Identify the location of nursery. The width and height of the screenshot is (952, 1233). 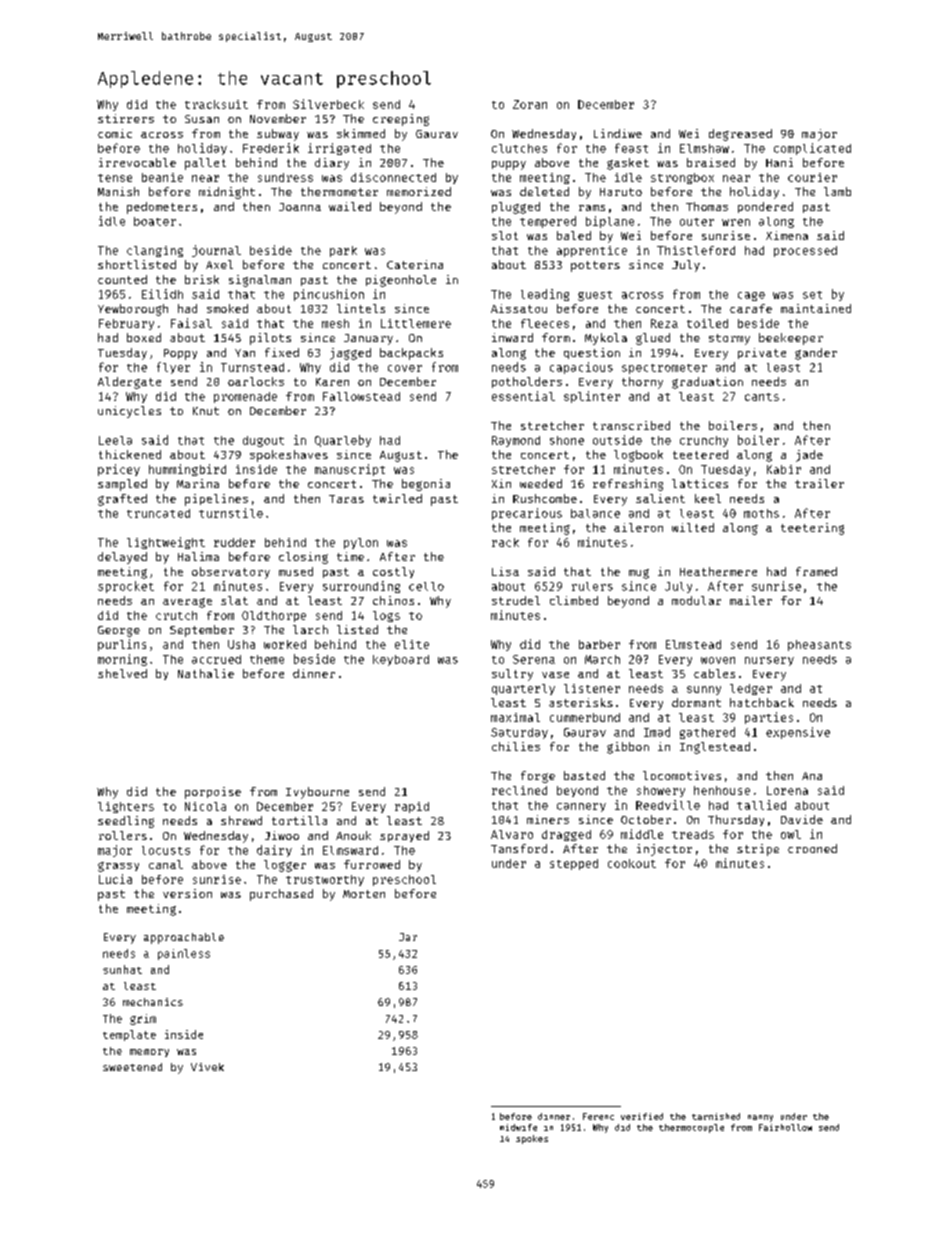
(769, 661).
